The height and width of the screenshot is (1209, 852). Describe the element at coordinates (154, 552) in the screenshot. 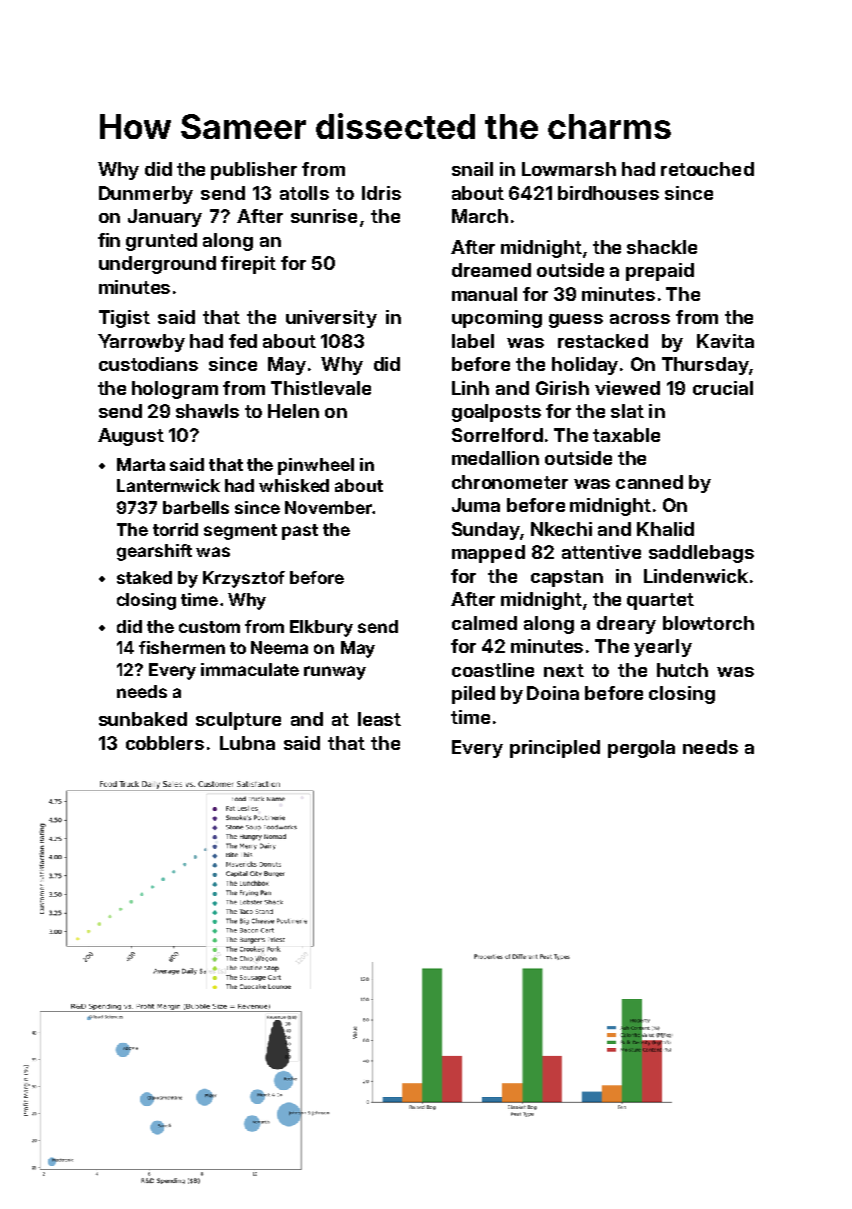

I see `gearshift` at that location.
